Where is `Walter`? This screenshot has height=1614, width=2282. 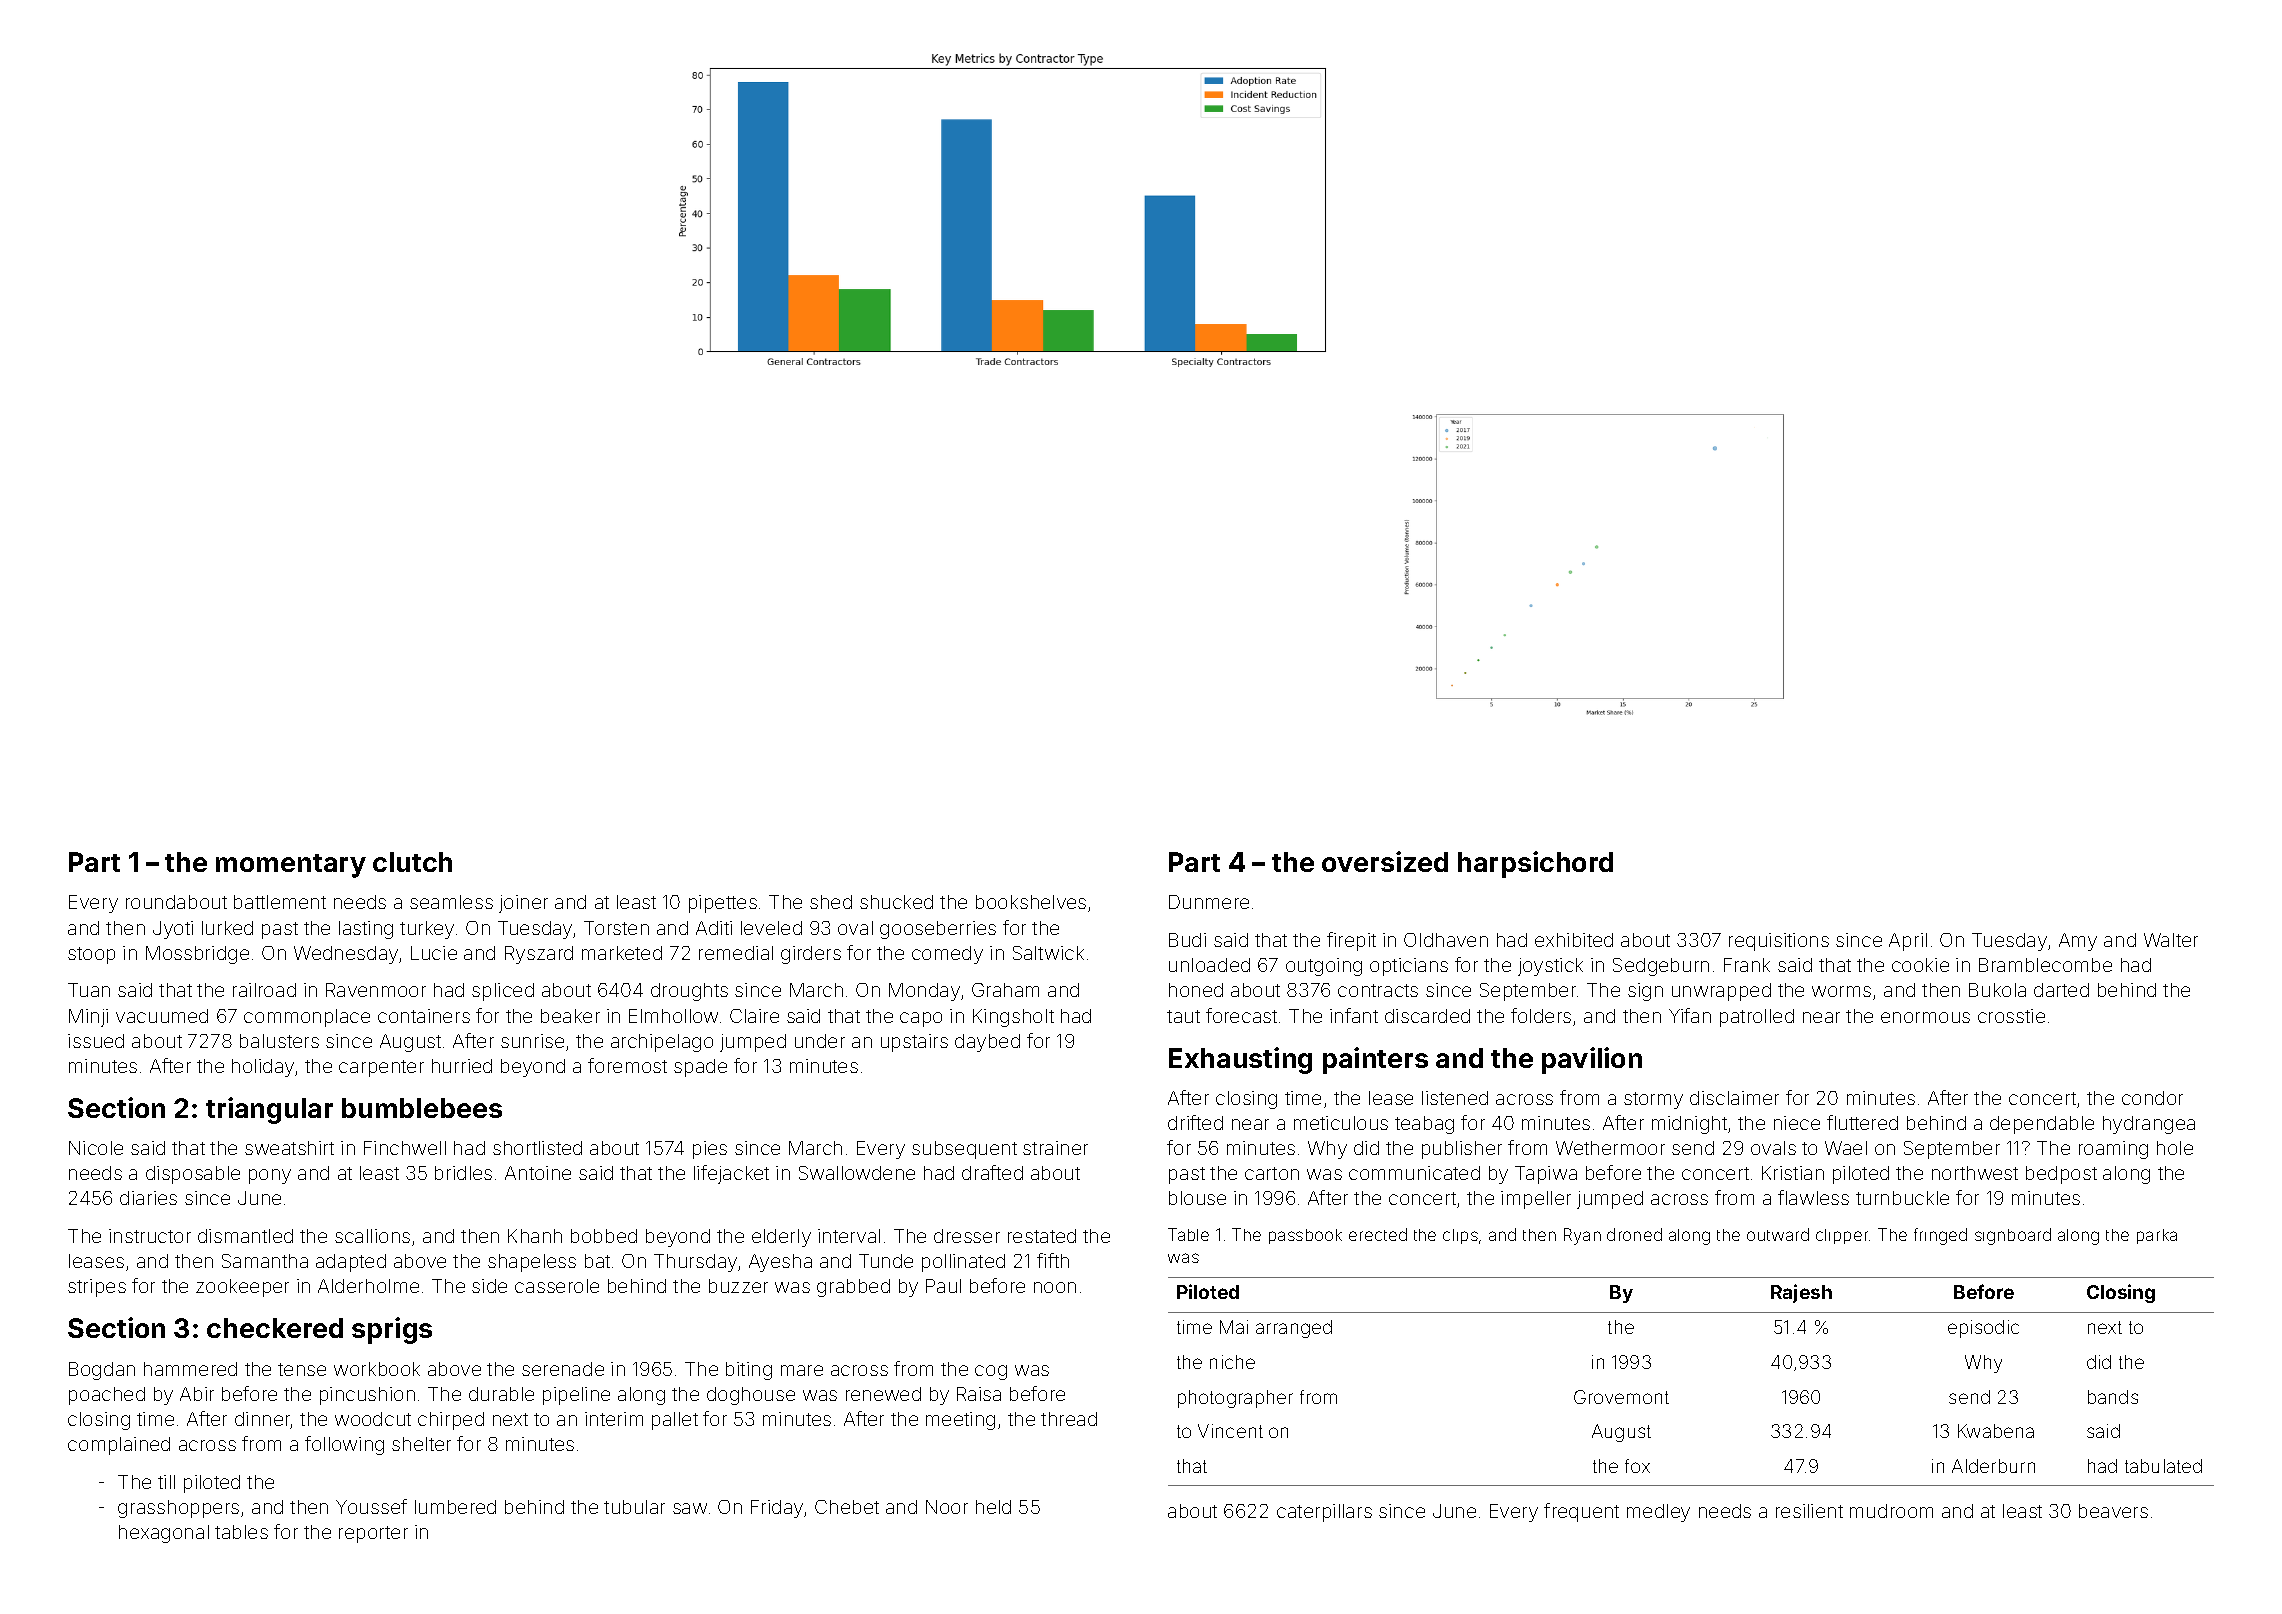 Walter is located at coordinates (2171, 940).
